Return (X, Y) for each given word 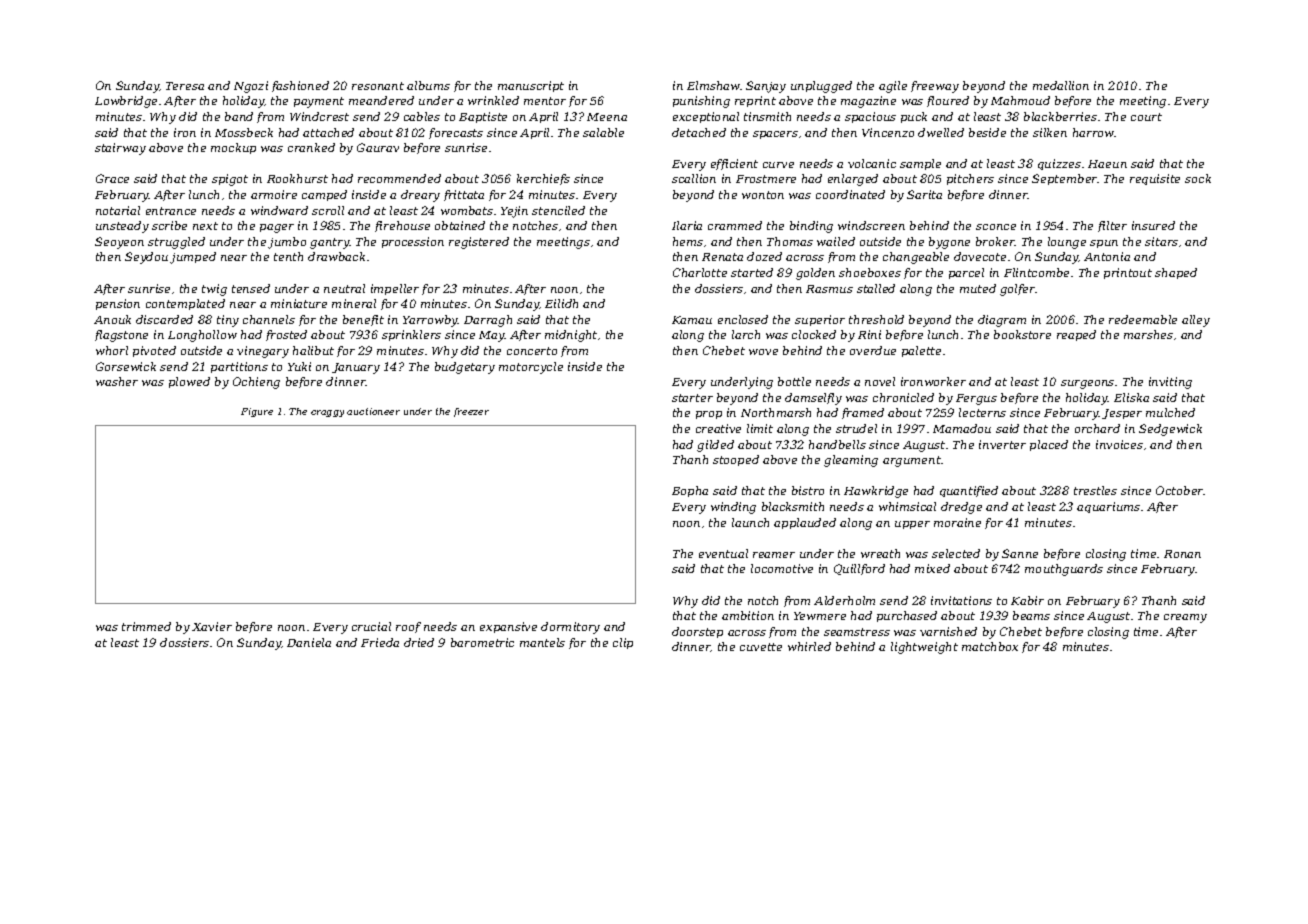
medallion (1061, 85)
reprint (755, 101)
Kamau (692, 320)
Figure (257, 412)
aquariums (1108, 507)
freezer (471, 412)
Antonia (1107, 256)
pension (118, 304)
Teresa (185, 86)
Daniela (309, 642)
